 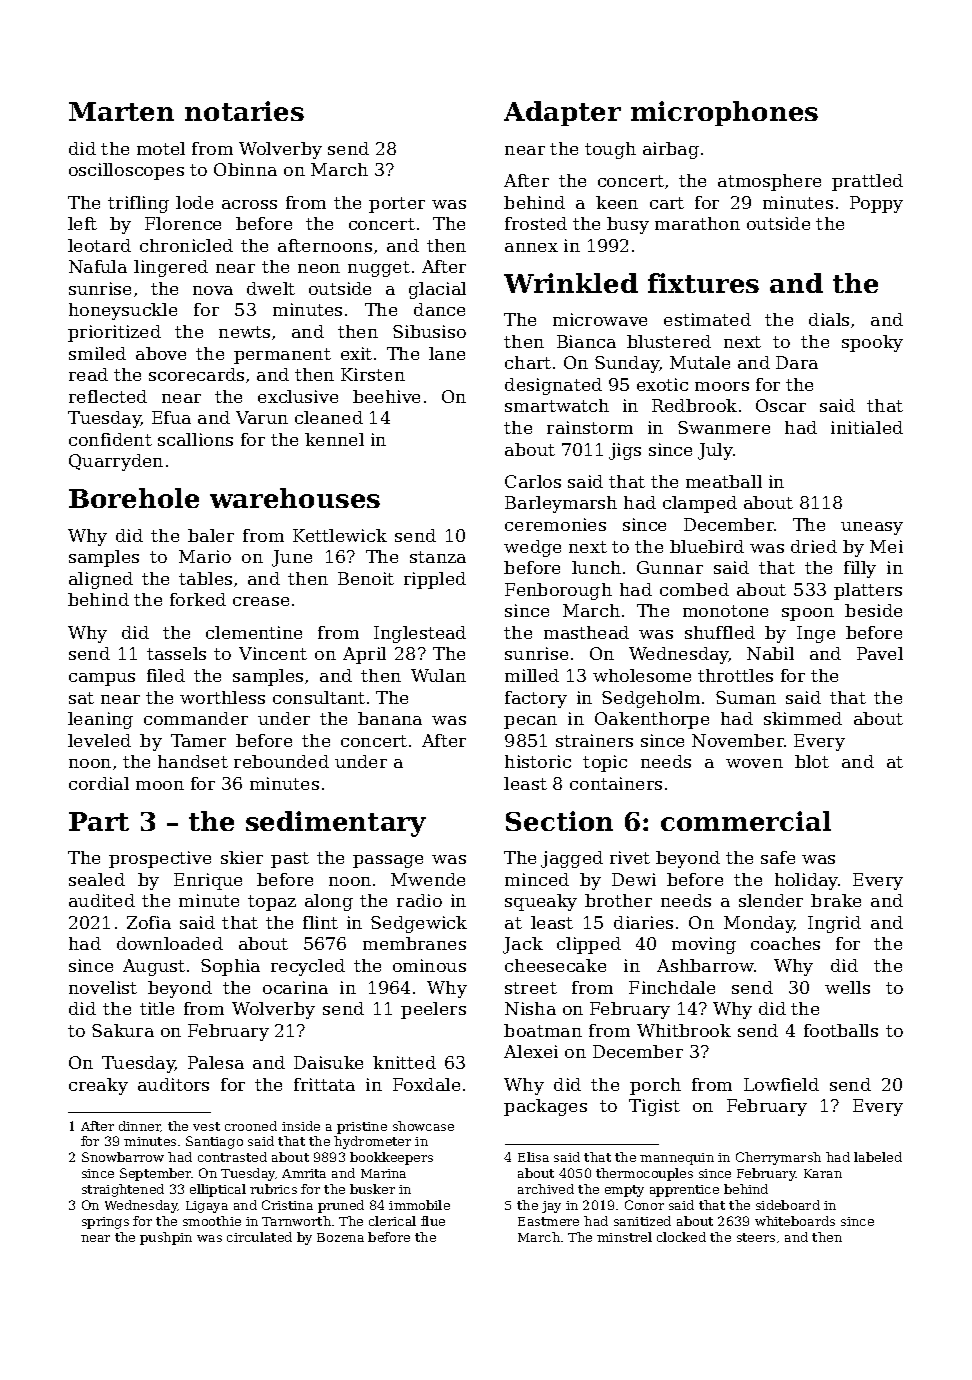 What do you see at coordinates (82, 223) in the document?
I see `left` at bounding box center [82, 223].
